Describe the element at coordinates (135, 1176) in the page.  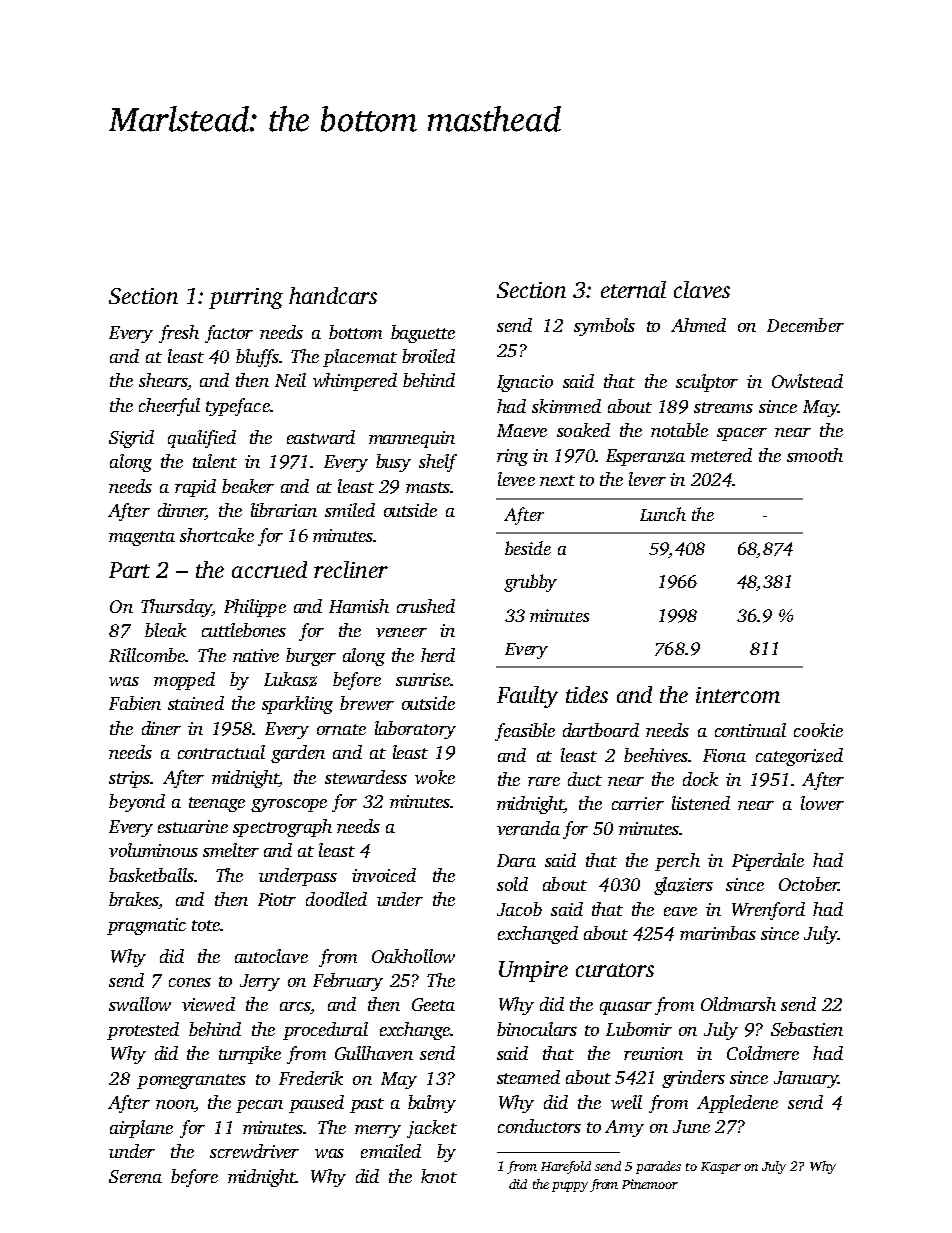
I see `Serena` at that location.
